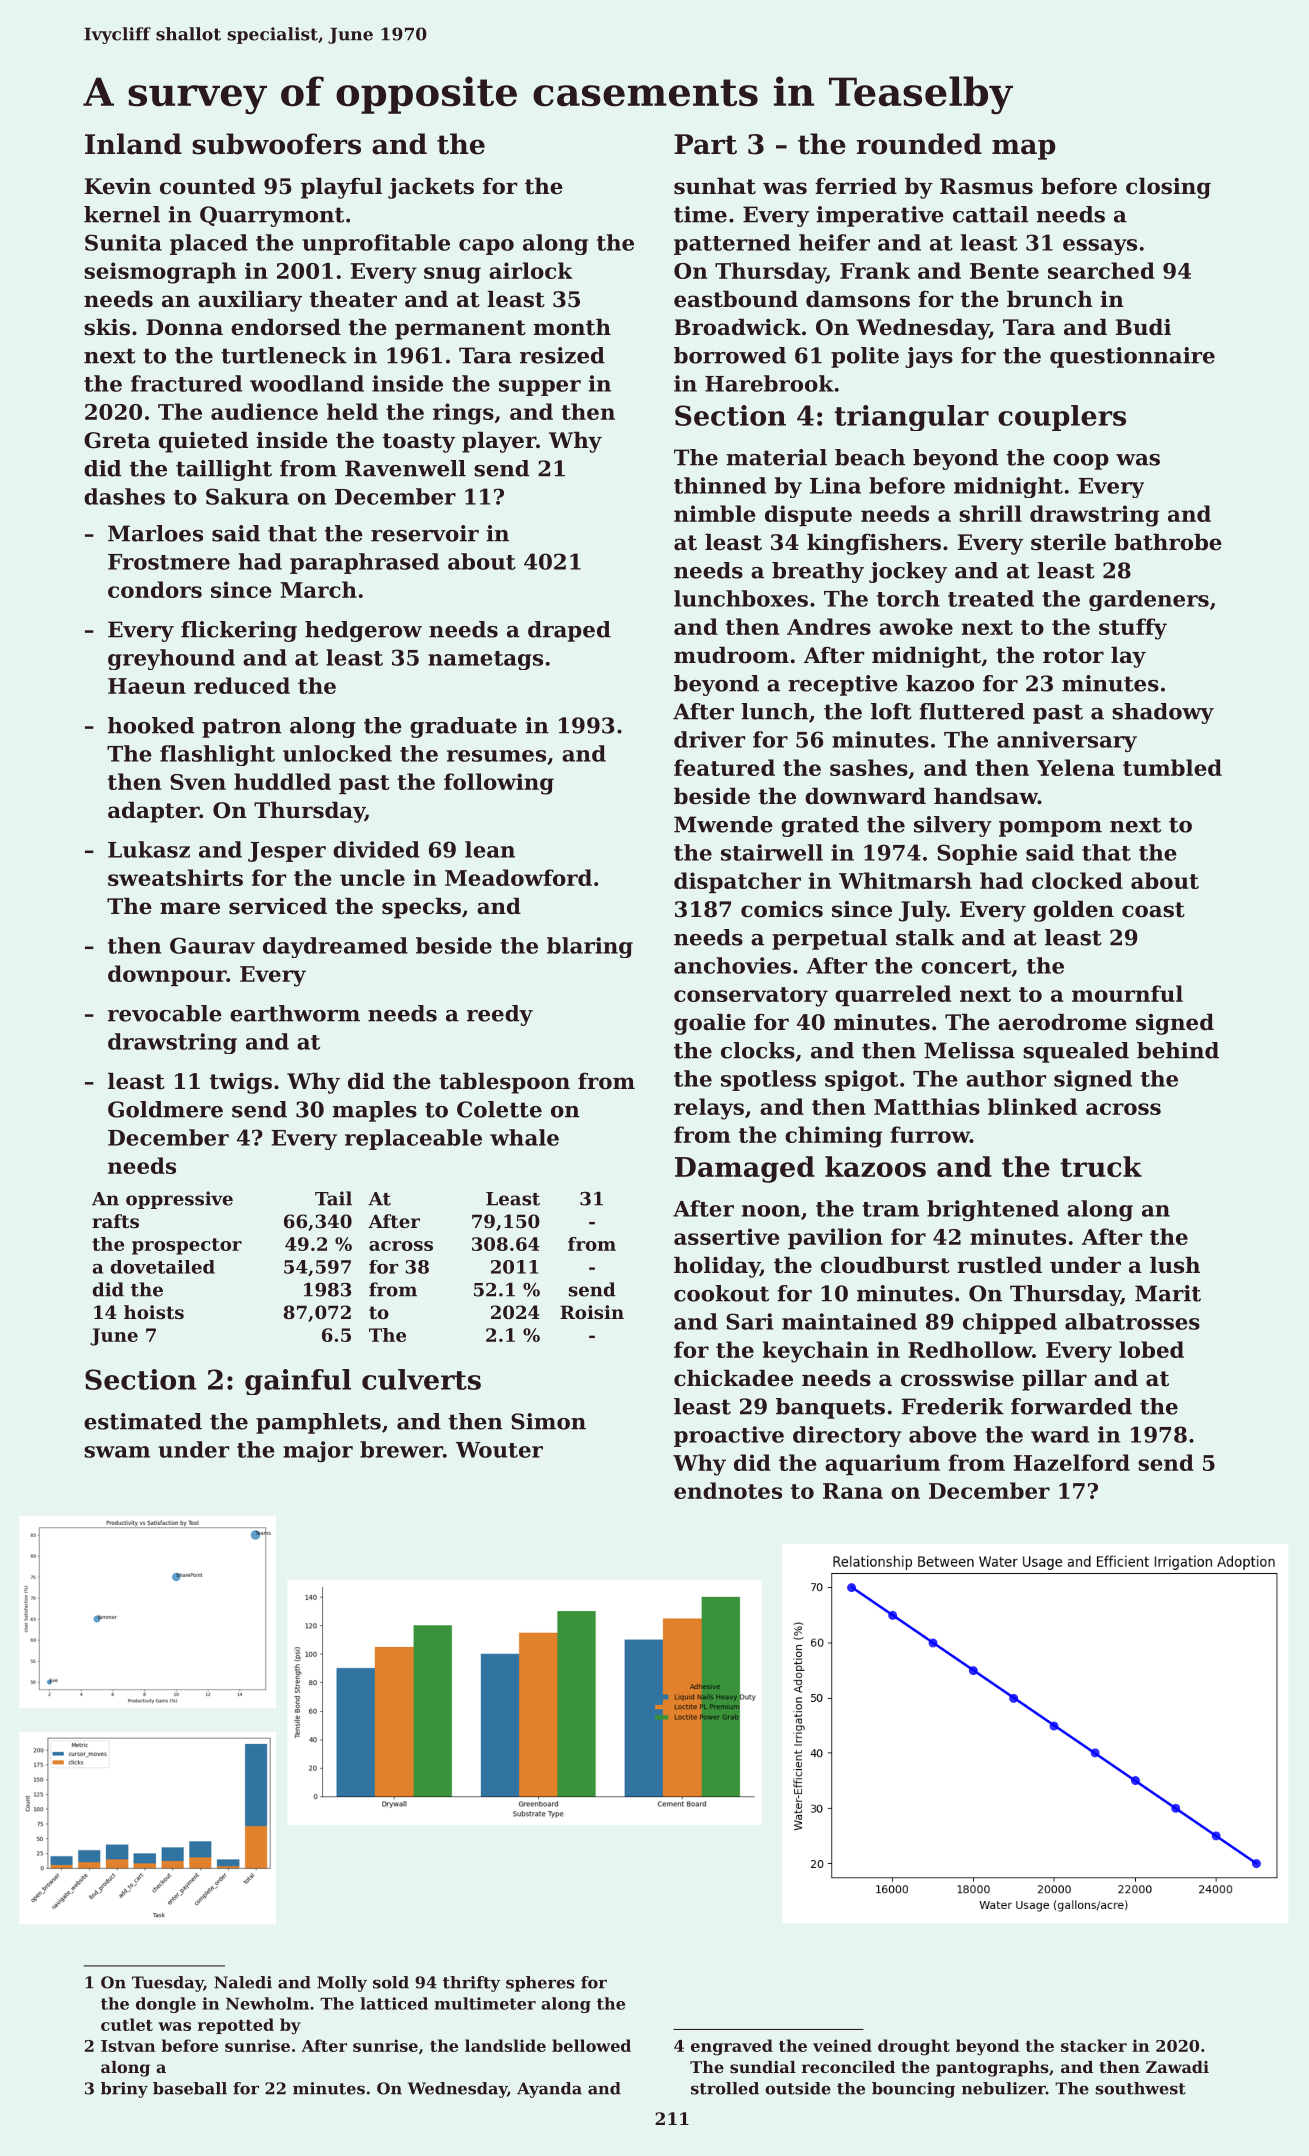 Image resolution: width=1309 pixels, height=2156 pixels. What do you see at coordinates (927, 1106) in the image?
I see `Matthias` at bounding box center [927, 1106].
